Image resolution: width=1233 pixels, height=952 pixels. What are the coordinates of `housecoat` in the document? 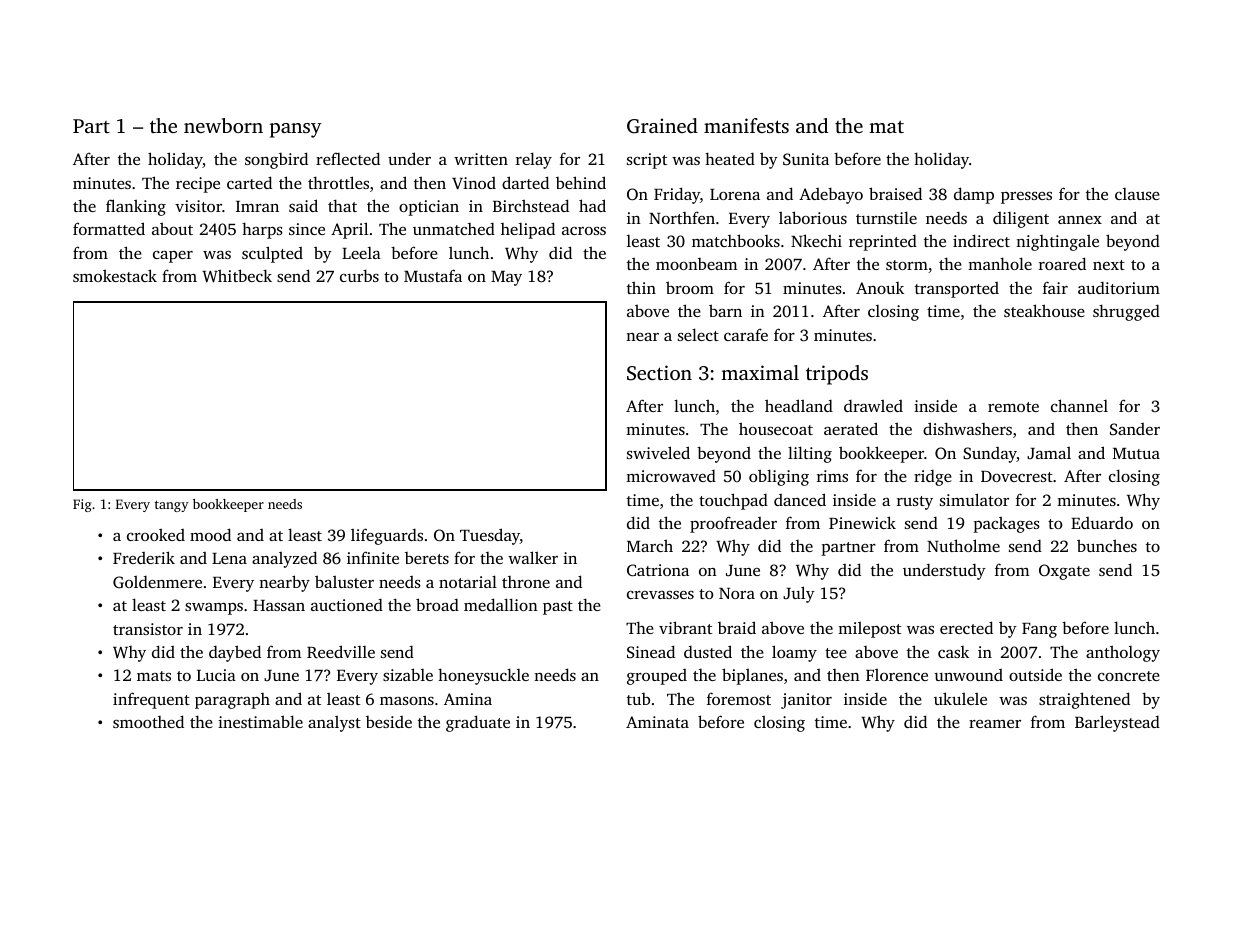 It's located at (776, 428).
